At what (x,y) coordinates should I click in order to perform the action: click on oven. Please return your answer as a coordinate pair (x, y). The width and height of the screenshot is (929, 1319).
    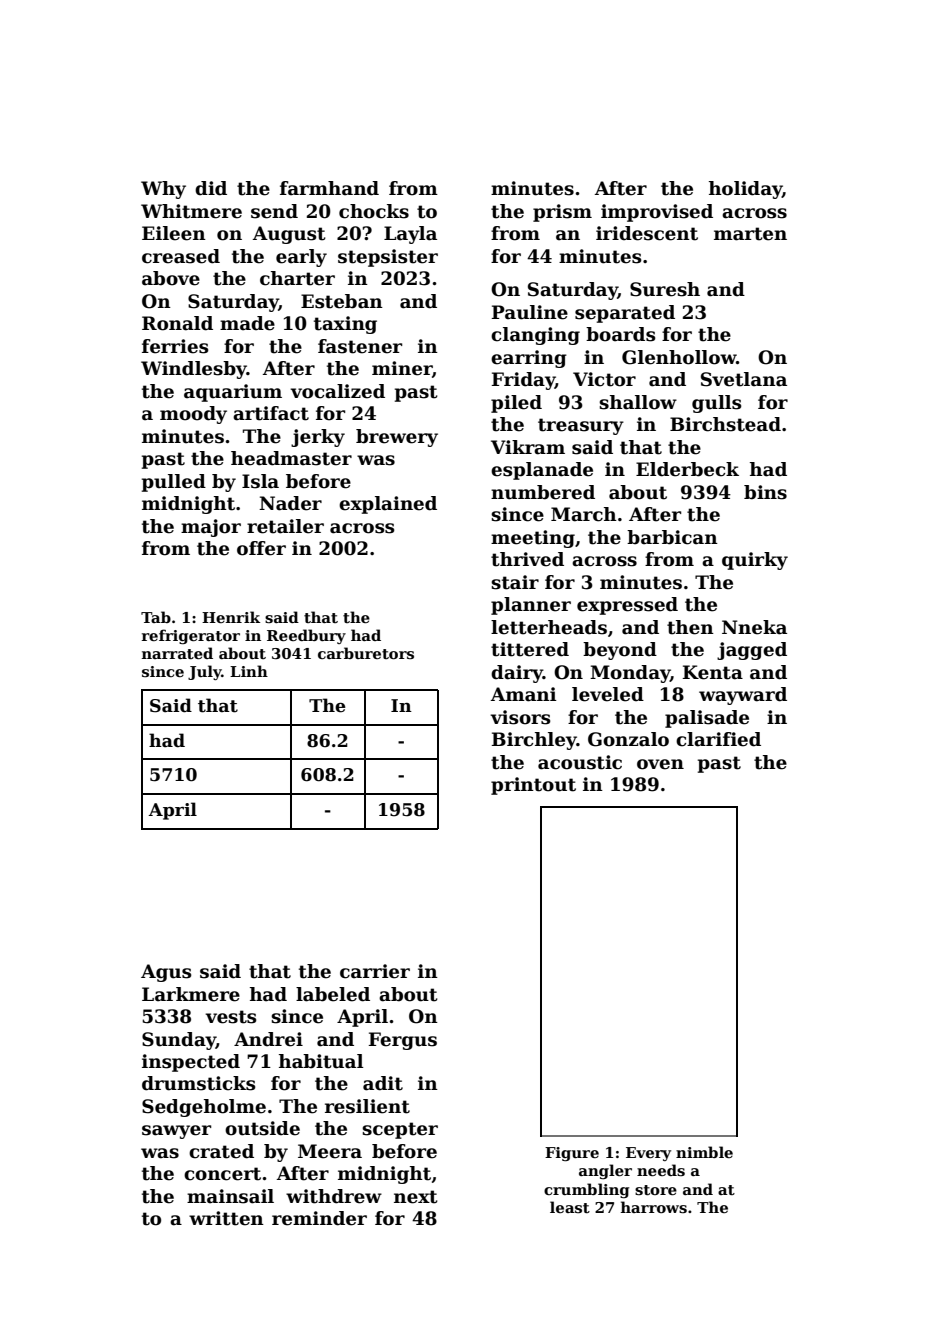
    Looking at the image, I should click on (660, 764).
